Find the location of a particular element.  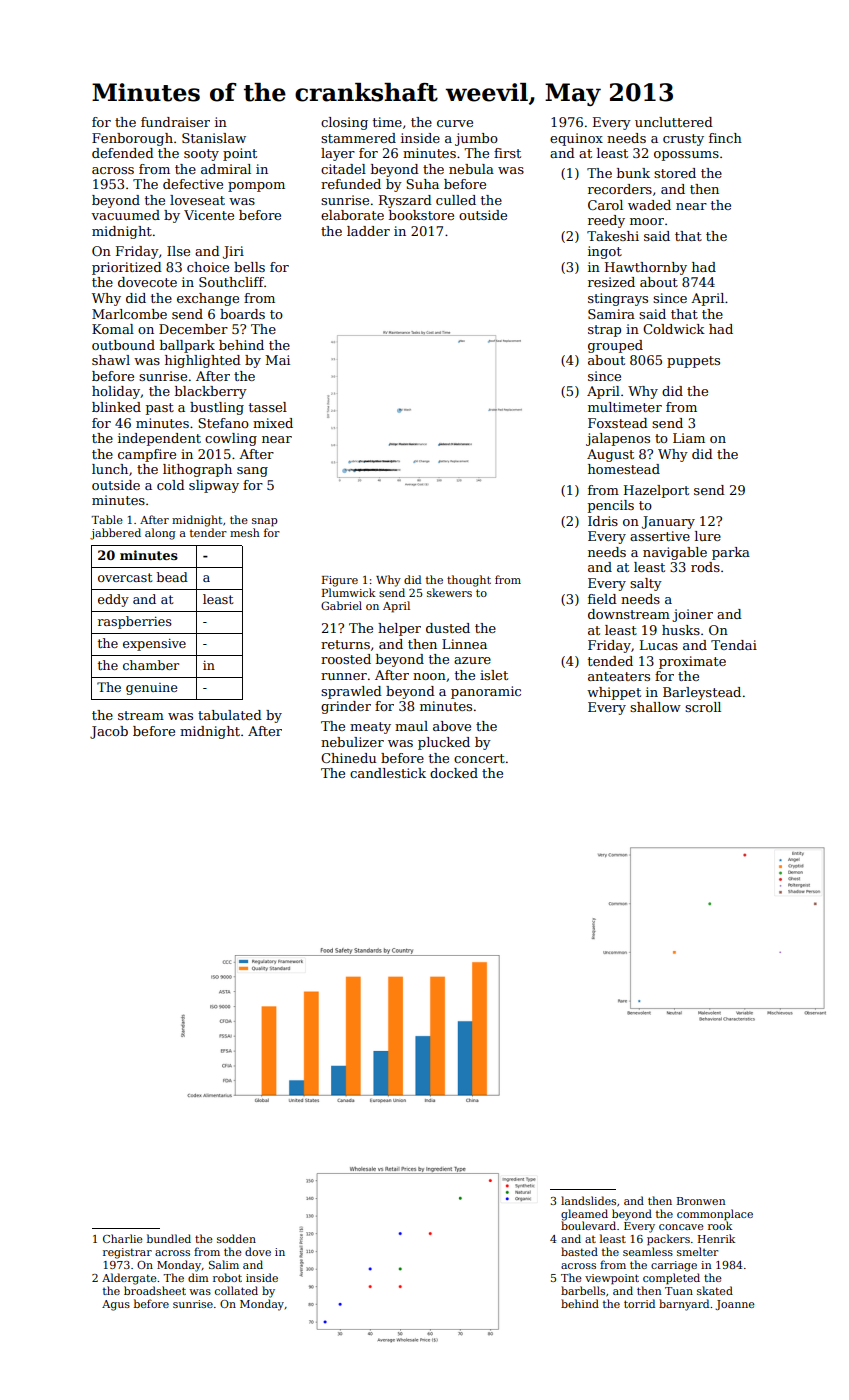

barnyard is located at coordinates (684, 1305).
